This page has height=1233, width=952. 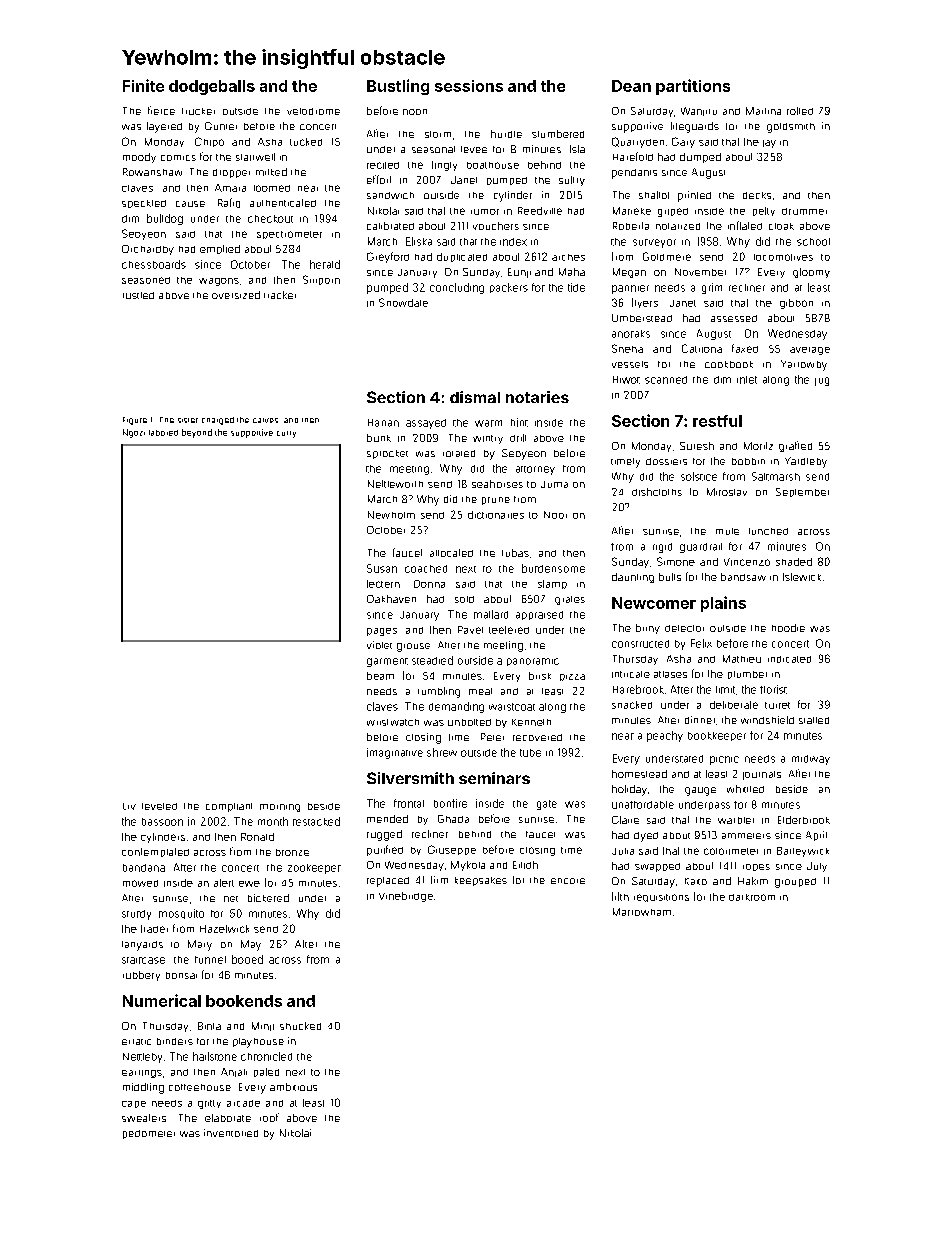 I want to click on locomotives, so click(x=783, y=257).
